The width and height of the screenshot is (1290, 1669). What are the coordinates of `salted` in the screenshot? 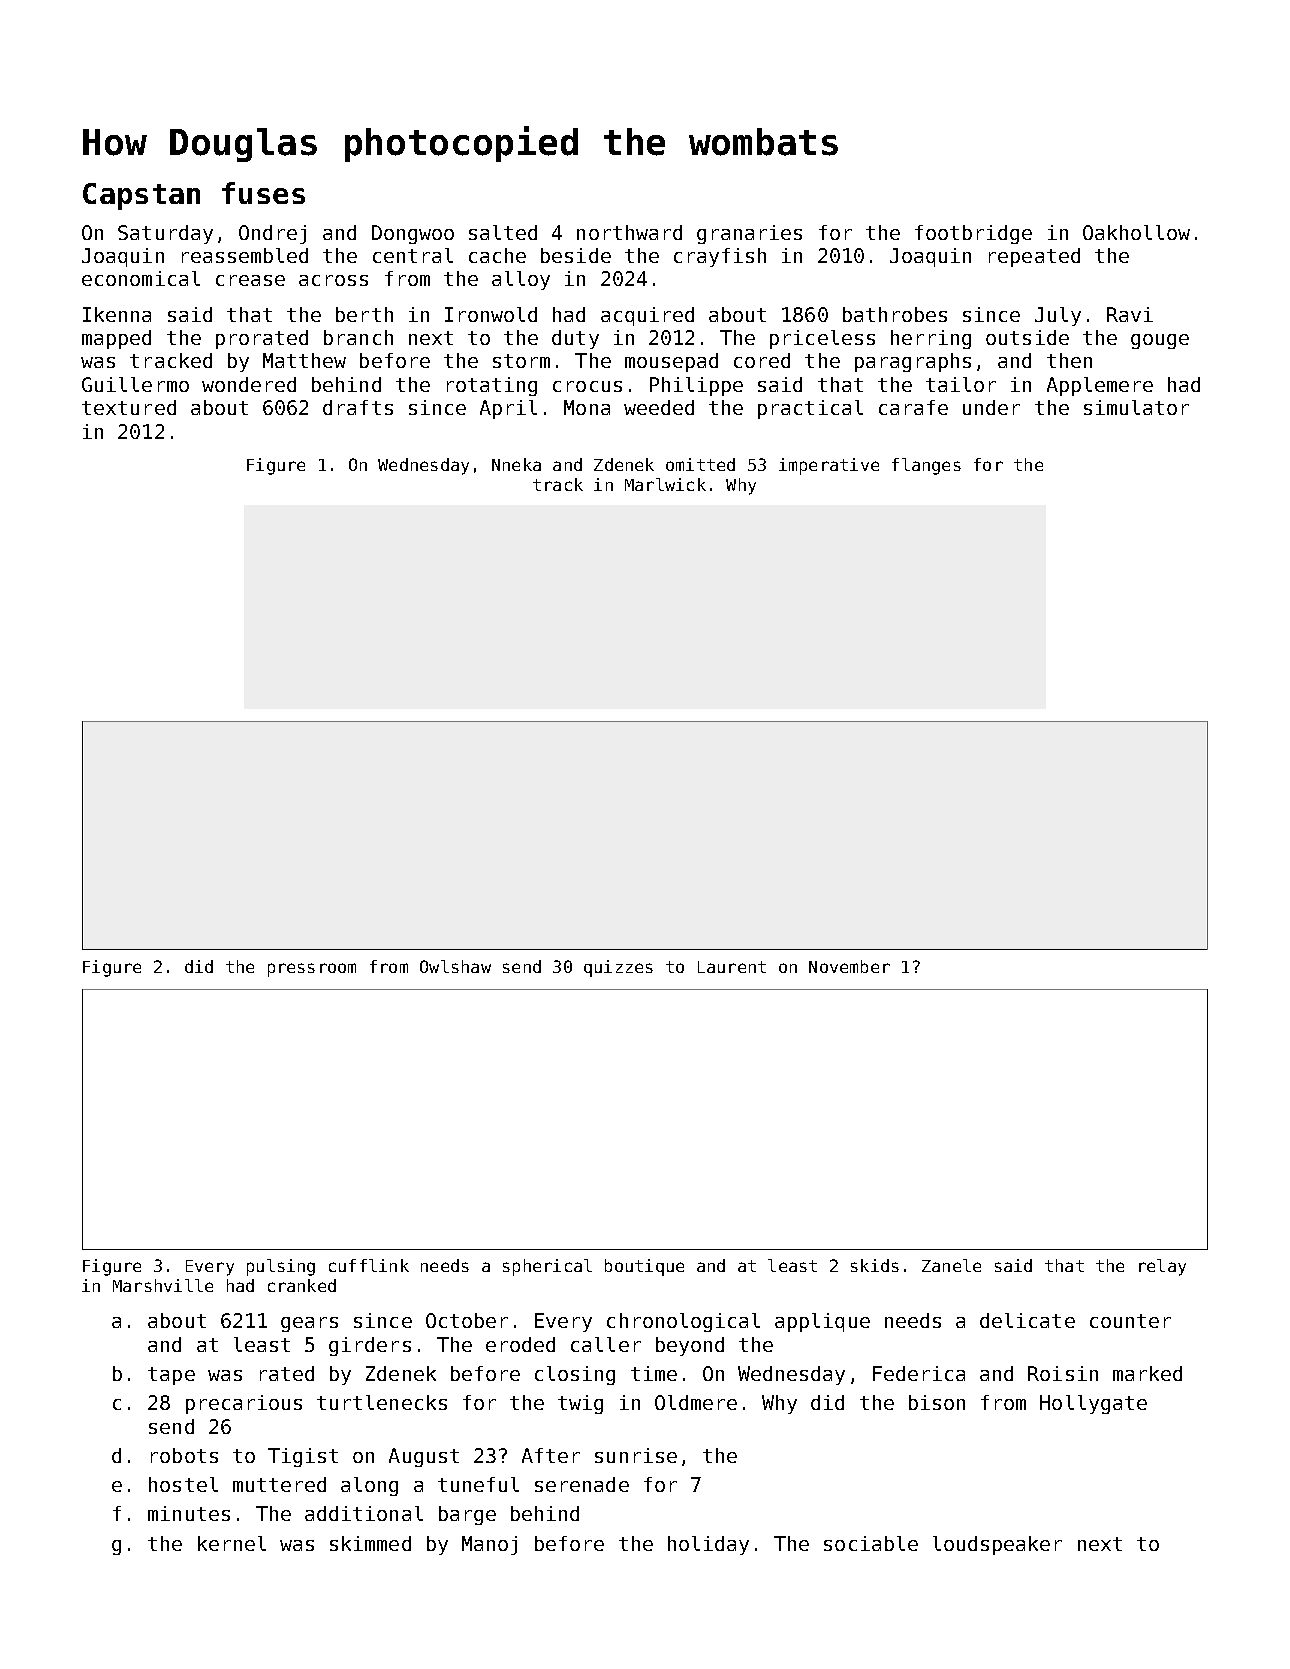 It's located at (503, 232).
